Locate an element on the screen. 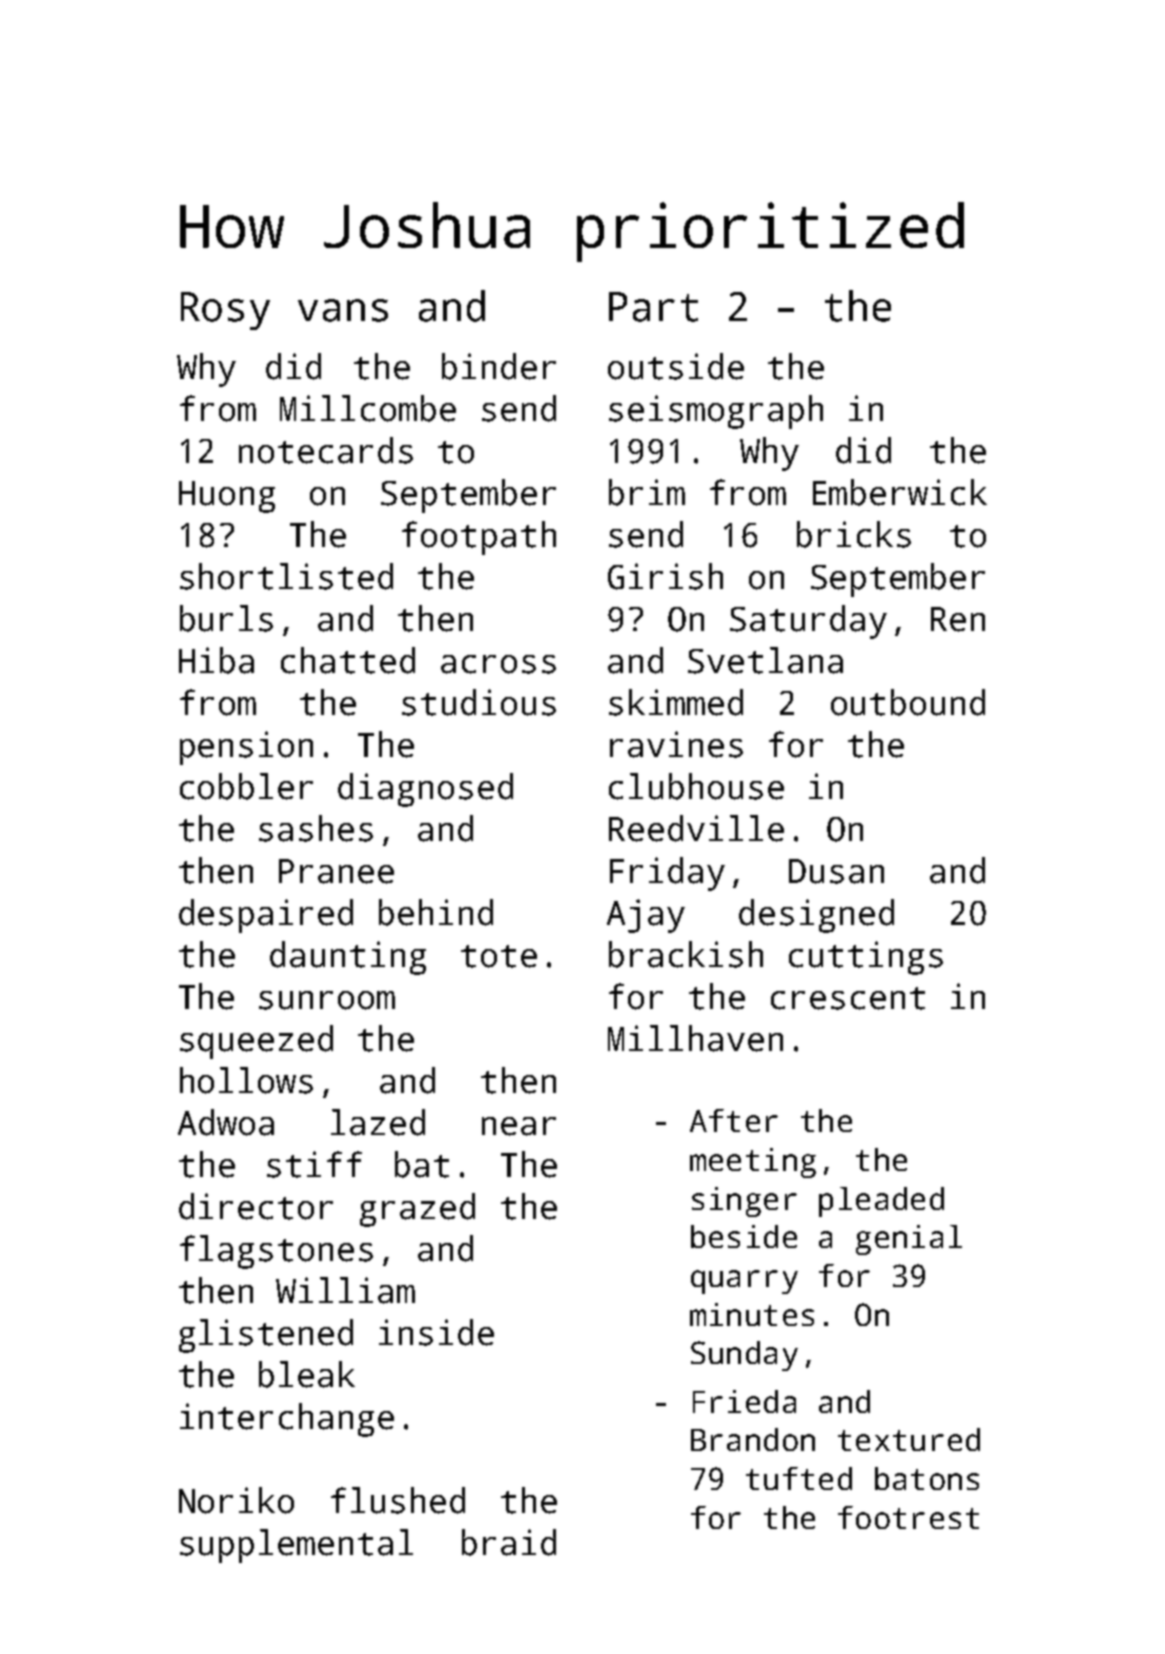 This screenshot has height=1654, width=1165. pension is located at coordinates (246, 748).
